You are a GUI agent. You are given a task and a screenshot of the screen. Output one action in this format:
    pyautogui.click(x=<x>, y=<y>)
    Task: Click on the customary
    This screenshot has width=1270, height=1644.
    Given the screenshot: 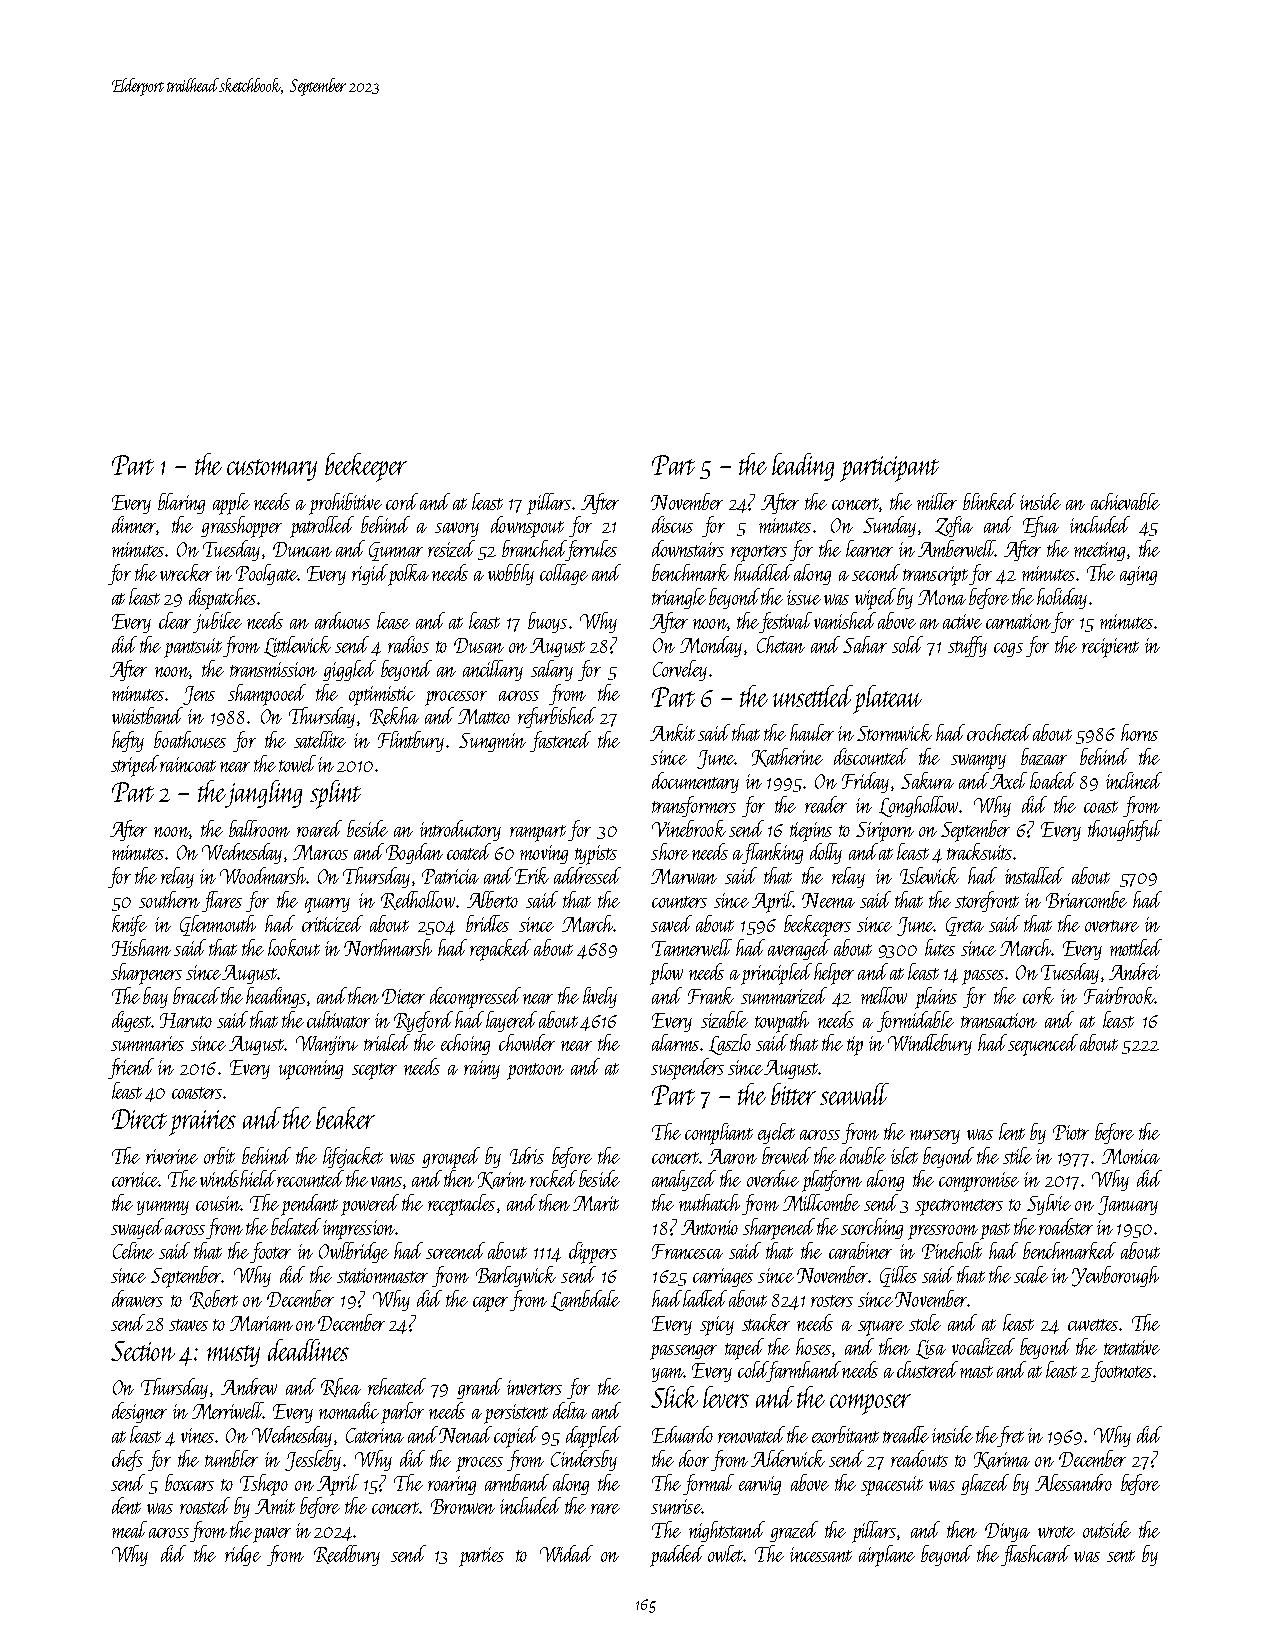 What is the action you would take?
    pyautogui.click(x=272, y=470)
